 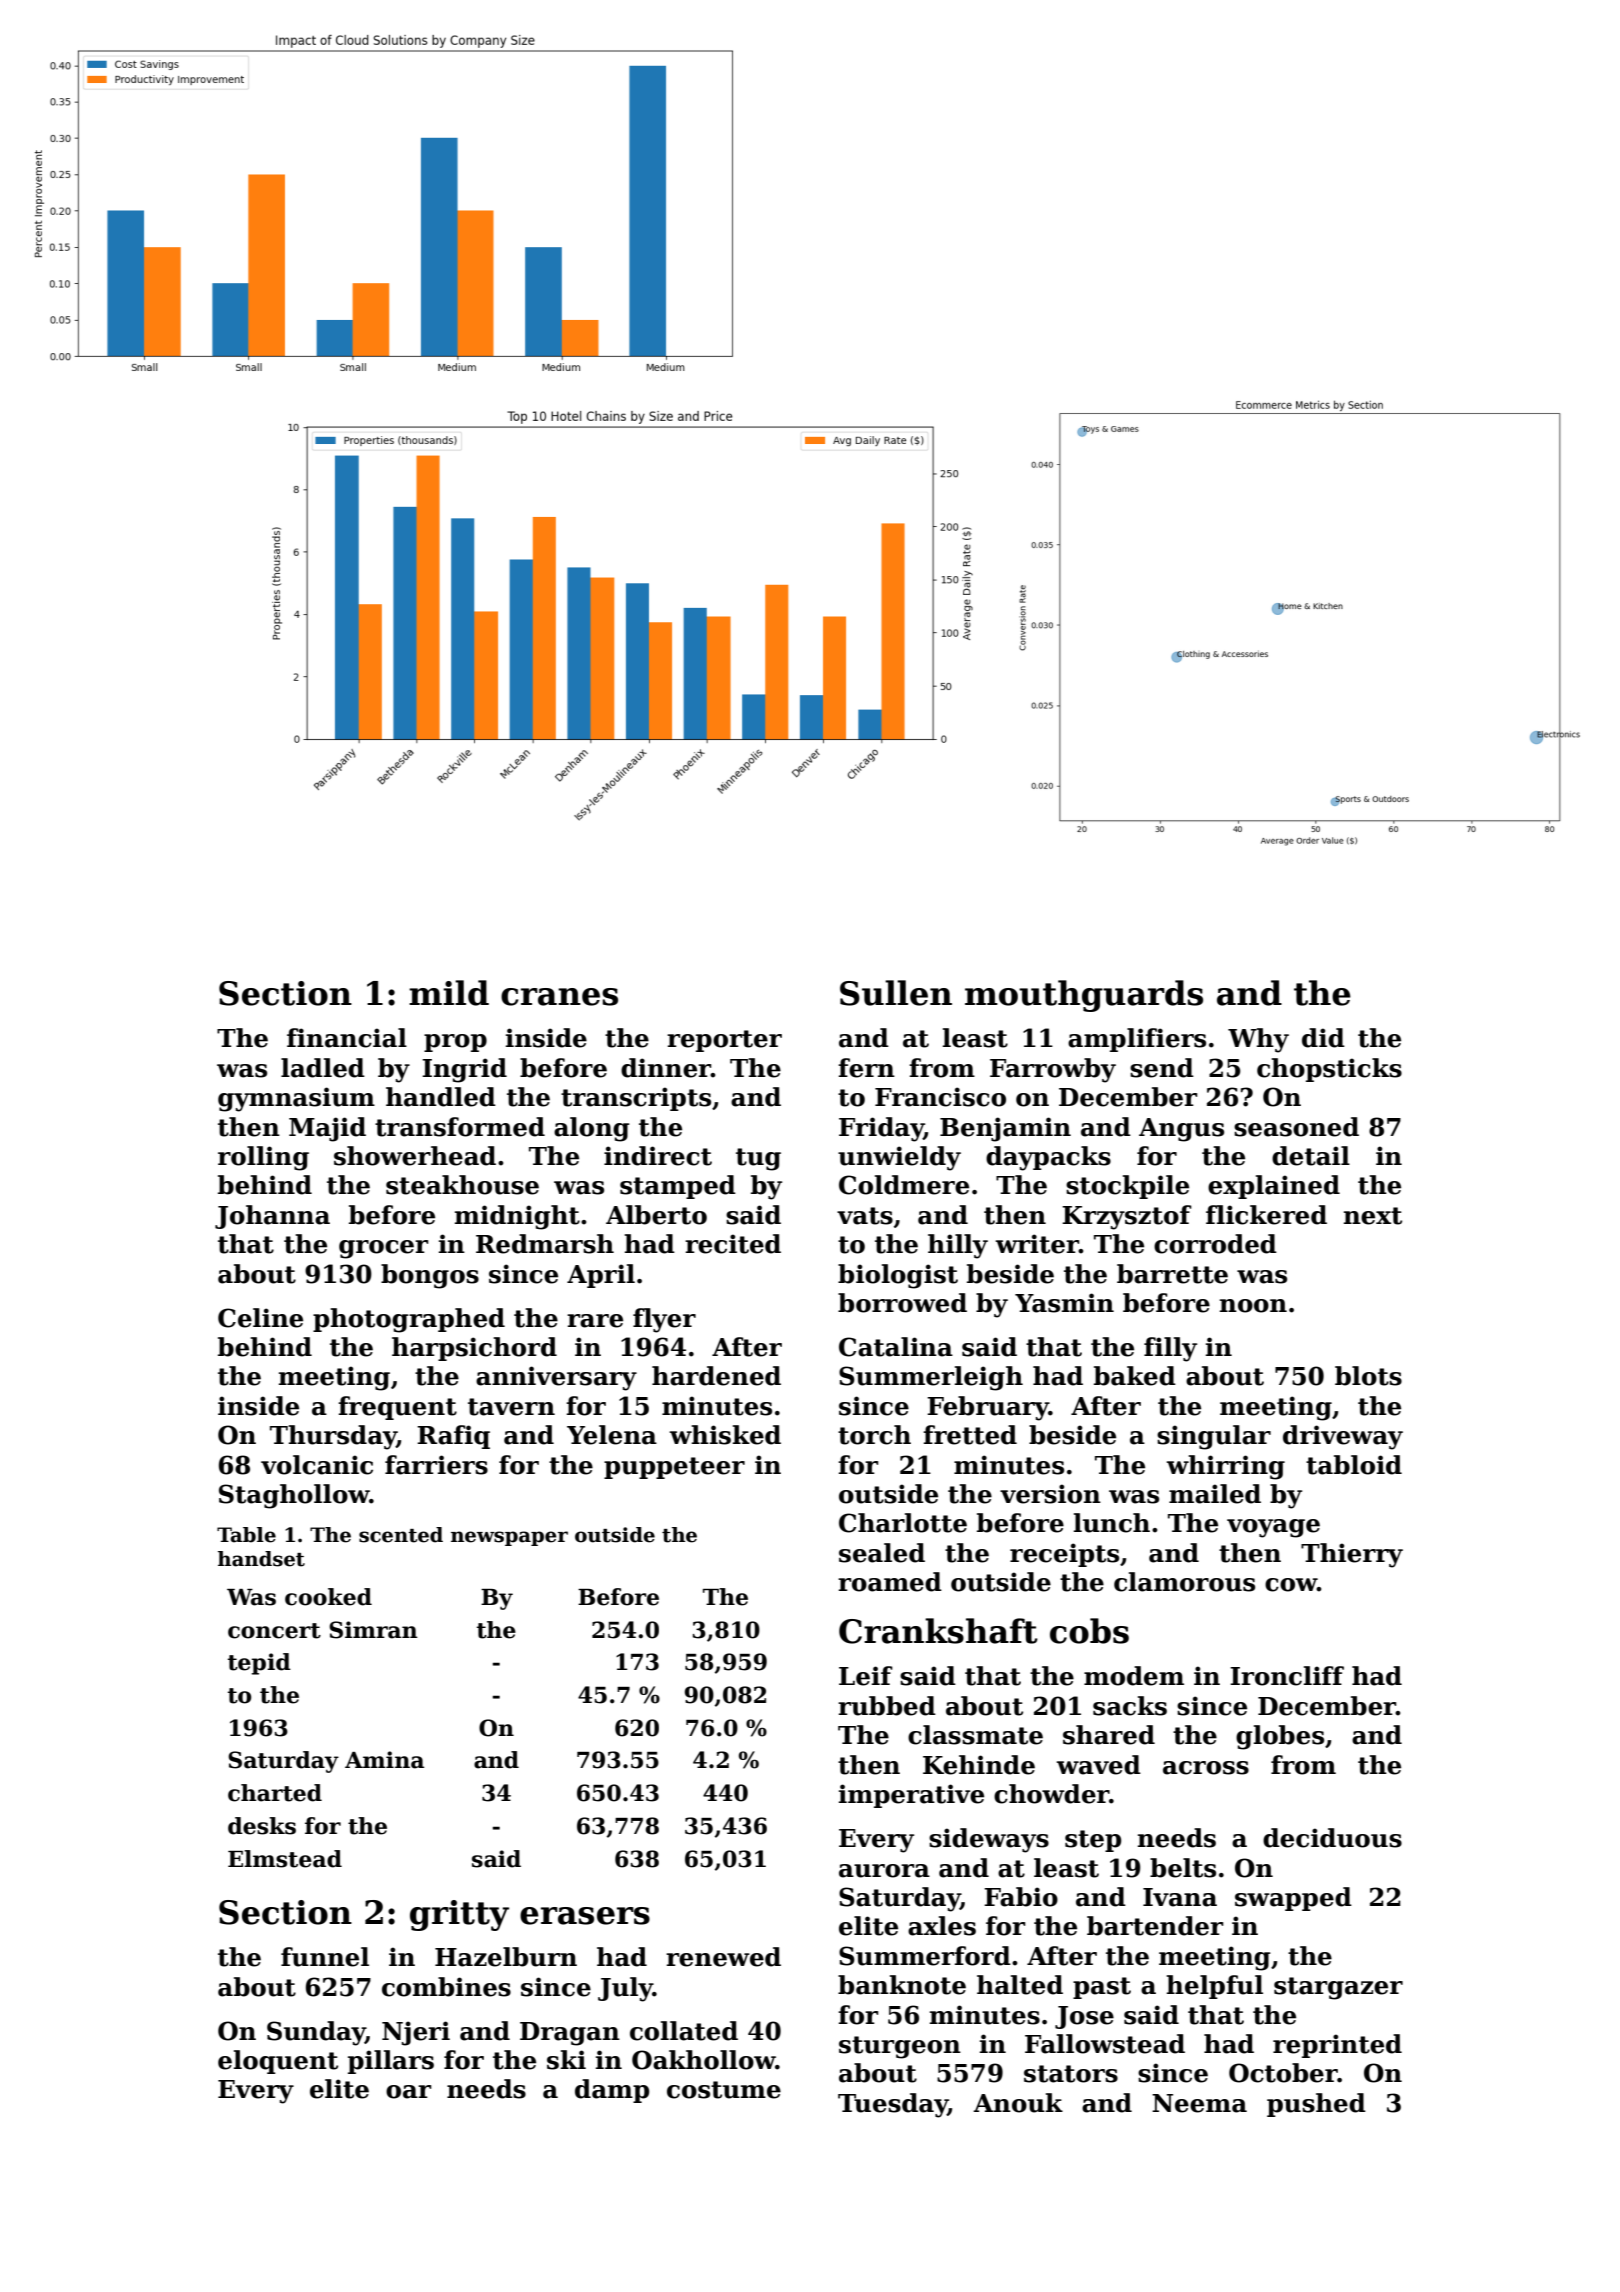 What do you see at coordinates (559, 997) in the document?
I see `cranes` at bounding box center [559, 997].
